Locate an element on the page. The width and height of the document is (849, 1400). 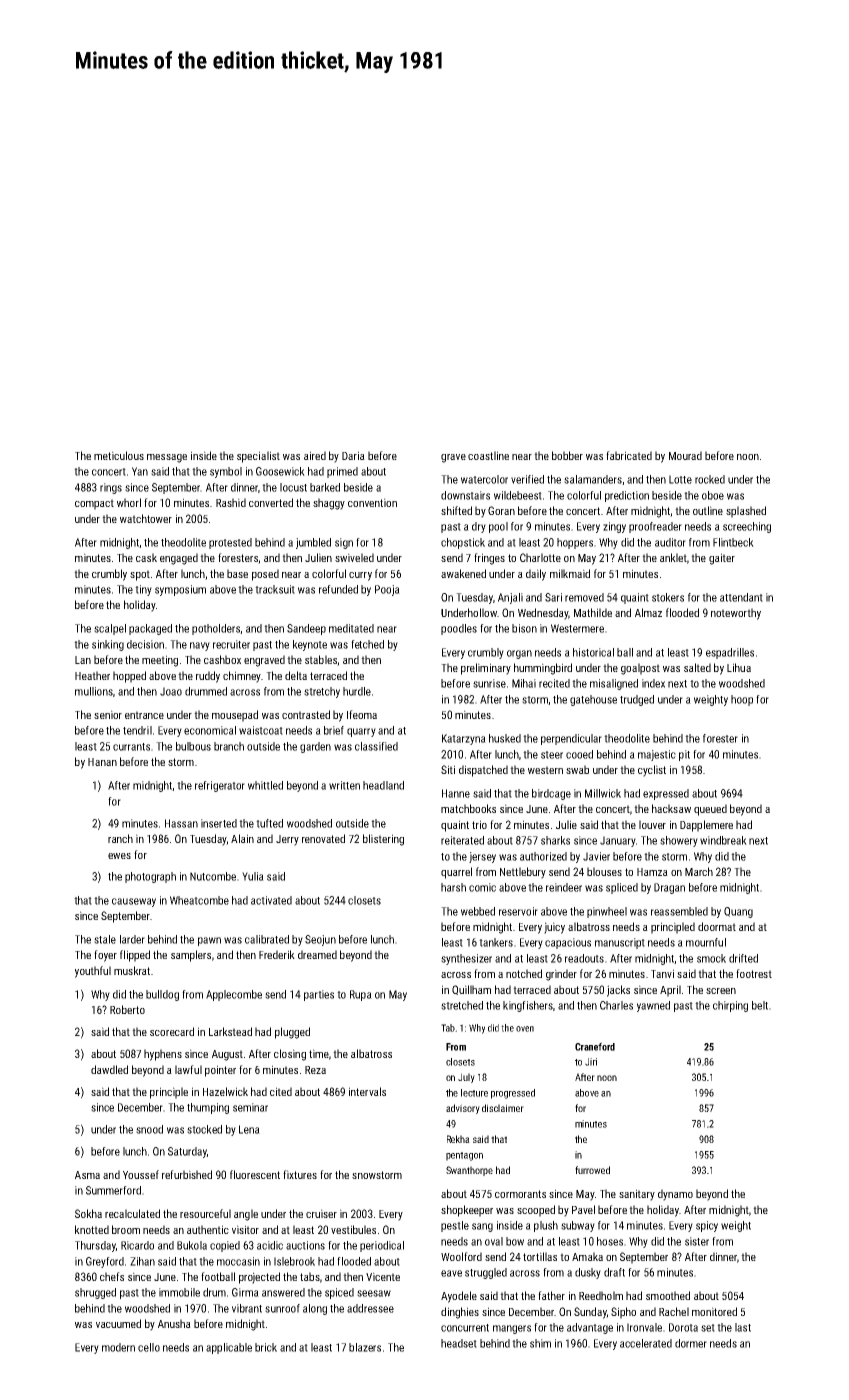
sinking is located at coordinates (108, 645).
